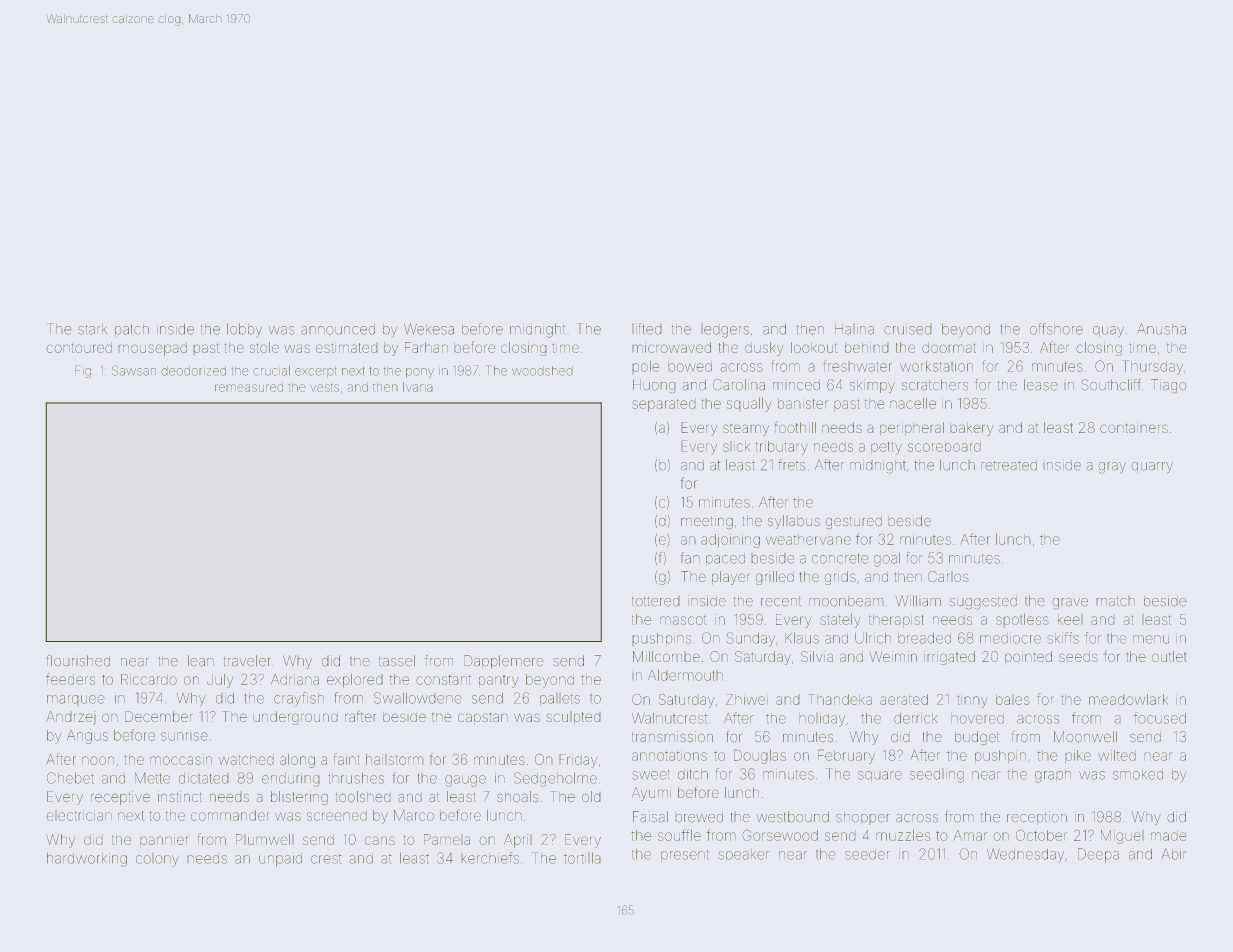  I want to click on nacelle, so click(913, 403).
